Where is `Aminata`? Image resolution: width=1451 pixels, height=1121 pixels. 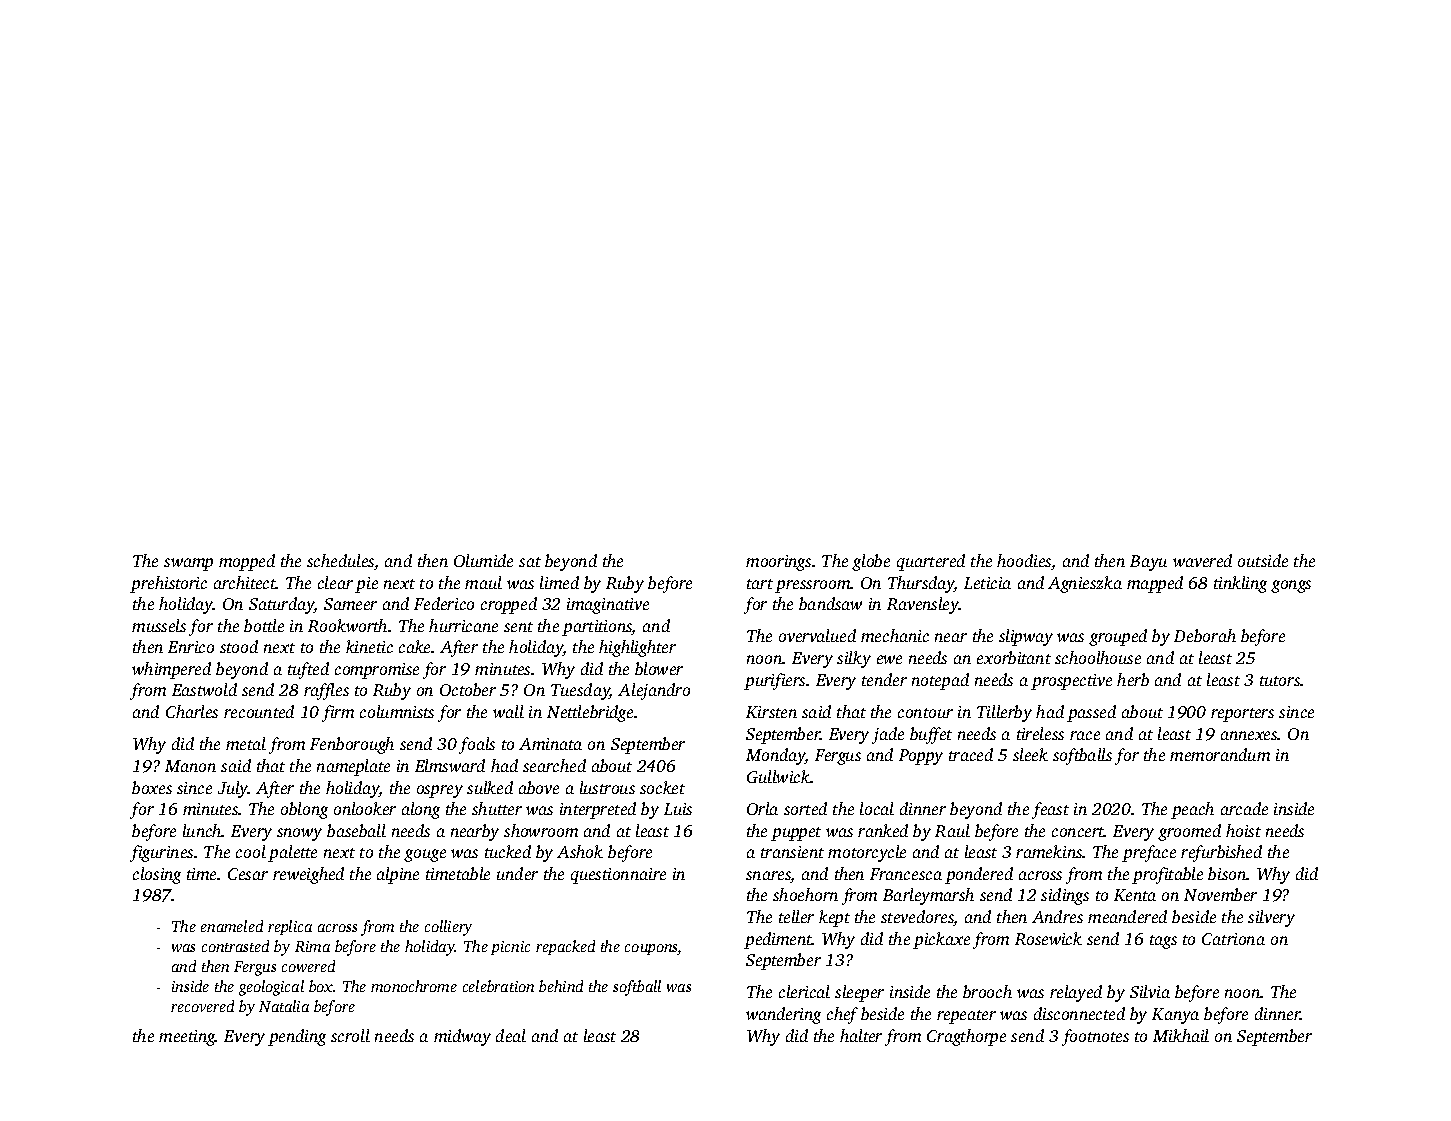 Aminata is located at coordinates (550, 744).
